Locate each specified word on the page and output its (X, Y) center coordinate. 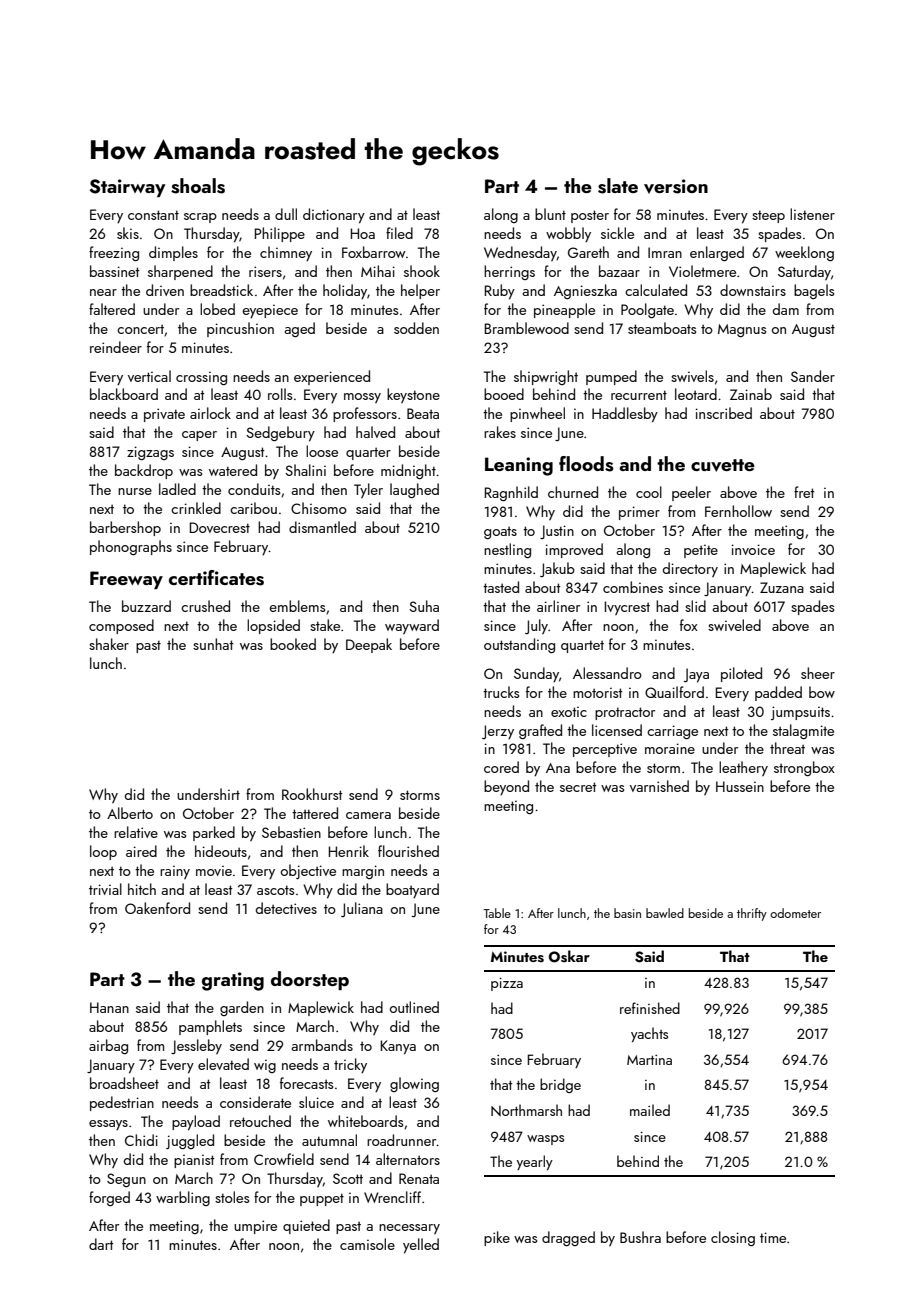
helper (420, 291)
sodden (416, 328)
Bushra (640, 1237)
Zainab (751, 394)
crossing (201, 378)
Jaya (696, 675)
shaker (109, 644)
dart (101, 1244)
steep (768, 216)
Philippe (280, 234)
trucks (501, 692)
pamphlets (210, 1027)
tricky (350, 1065)
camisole (367, 1244)
